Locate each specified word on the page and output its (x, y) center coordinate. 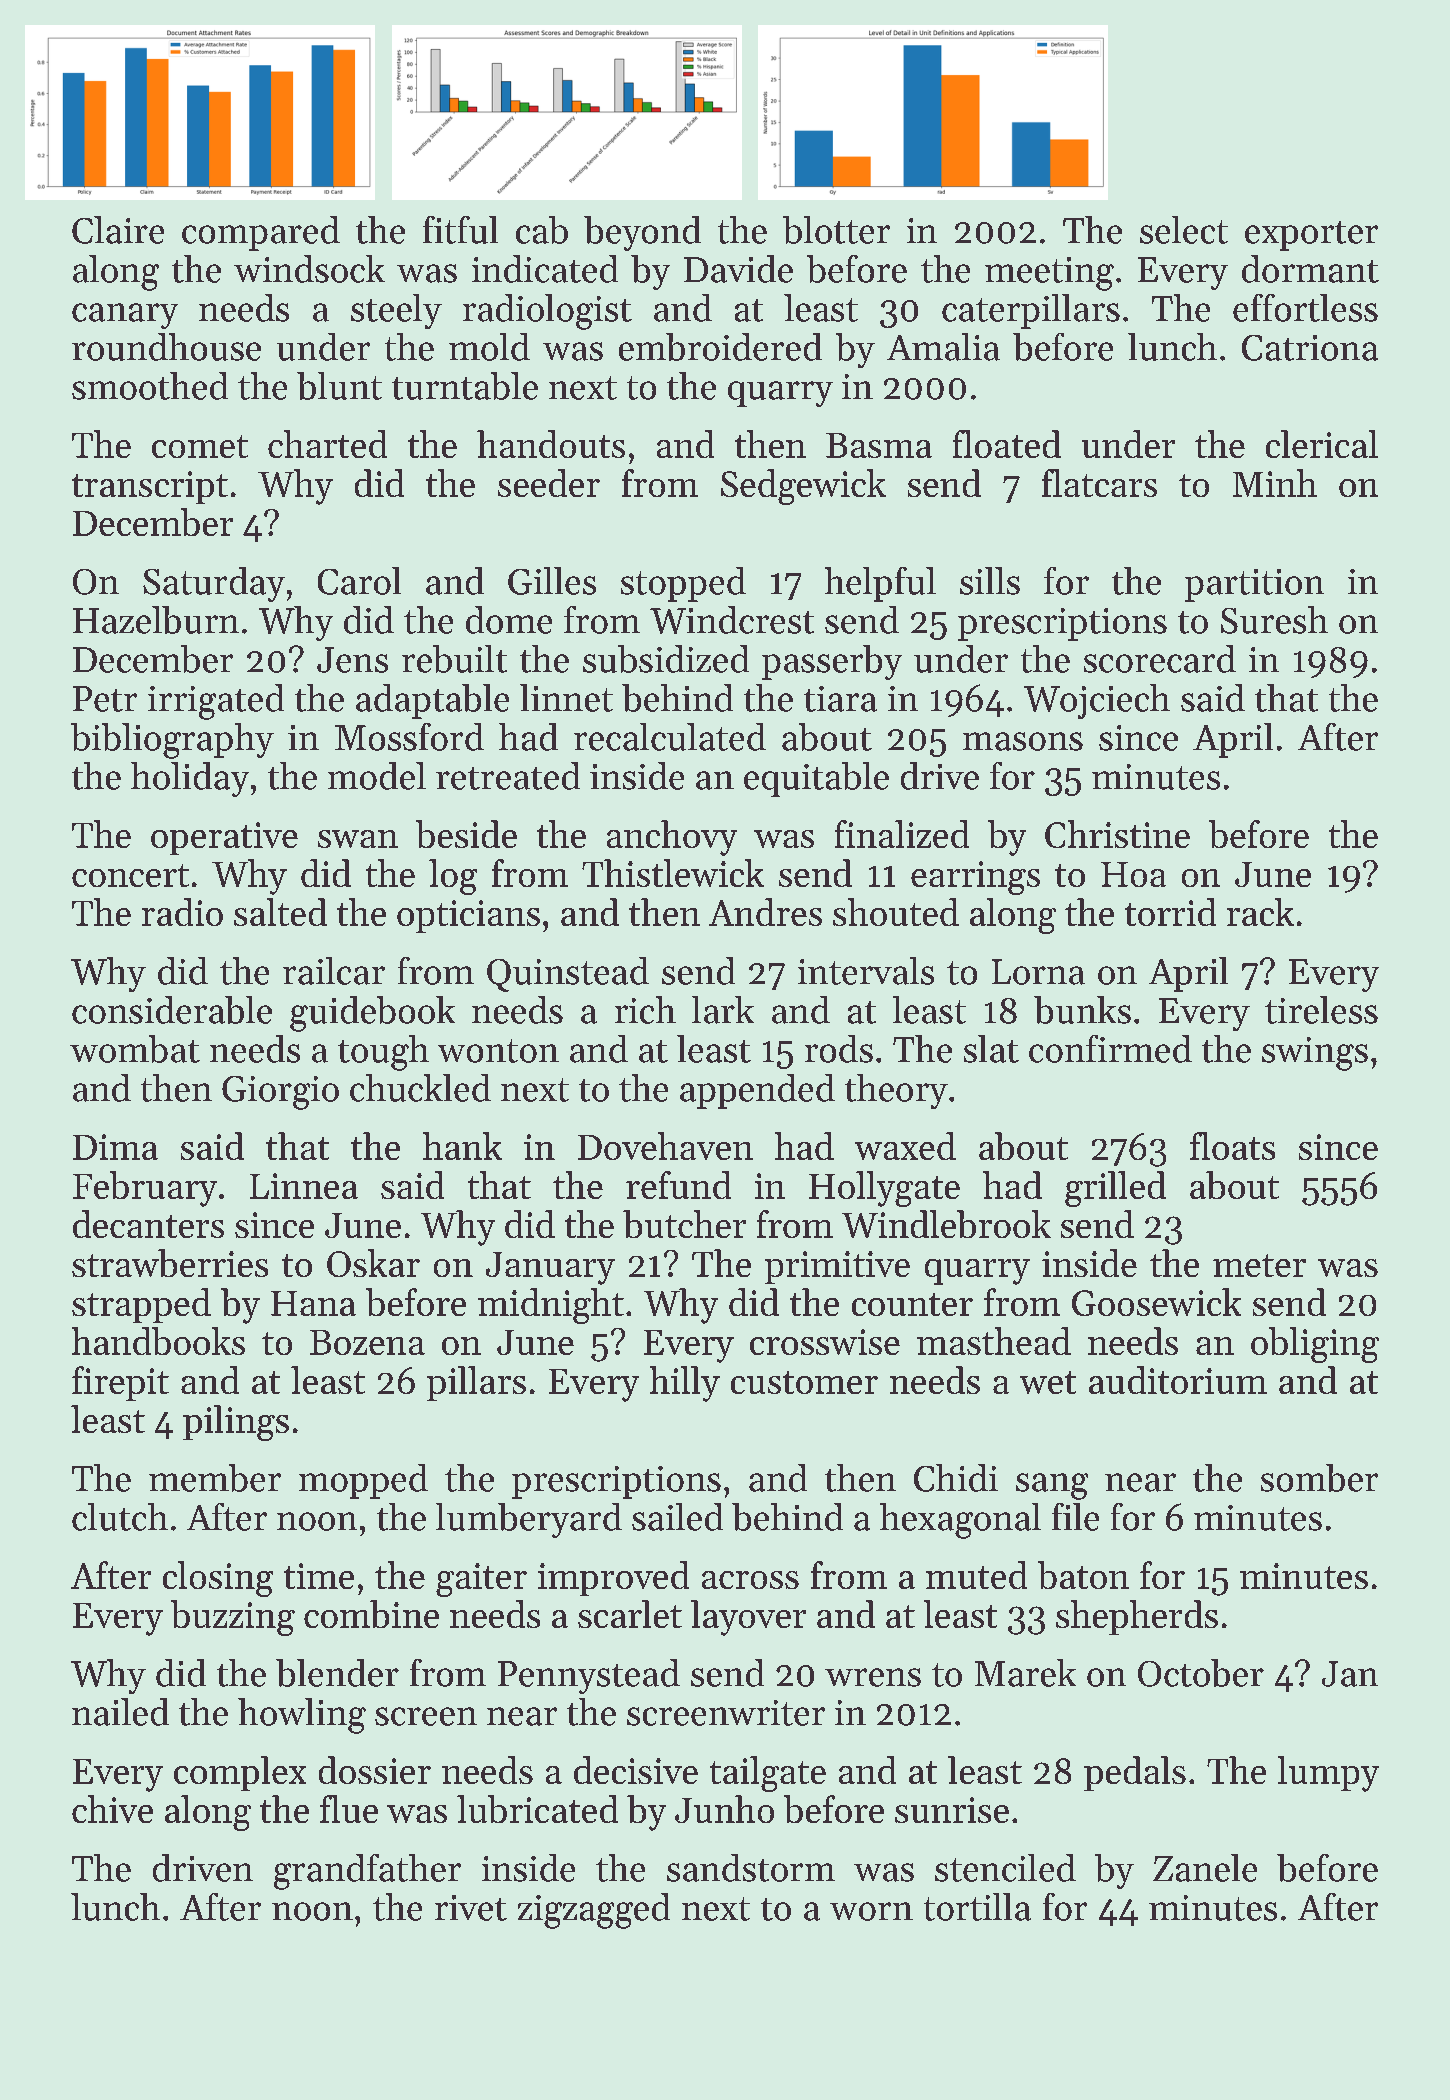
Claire (118, 230)
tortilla (977, 1907)
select (1184, 230)
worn (871, 1911)
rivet (471, 1908)
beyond (642, 233)
